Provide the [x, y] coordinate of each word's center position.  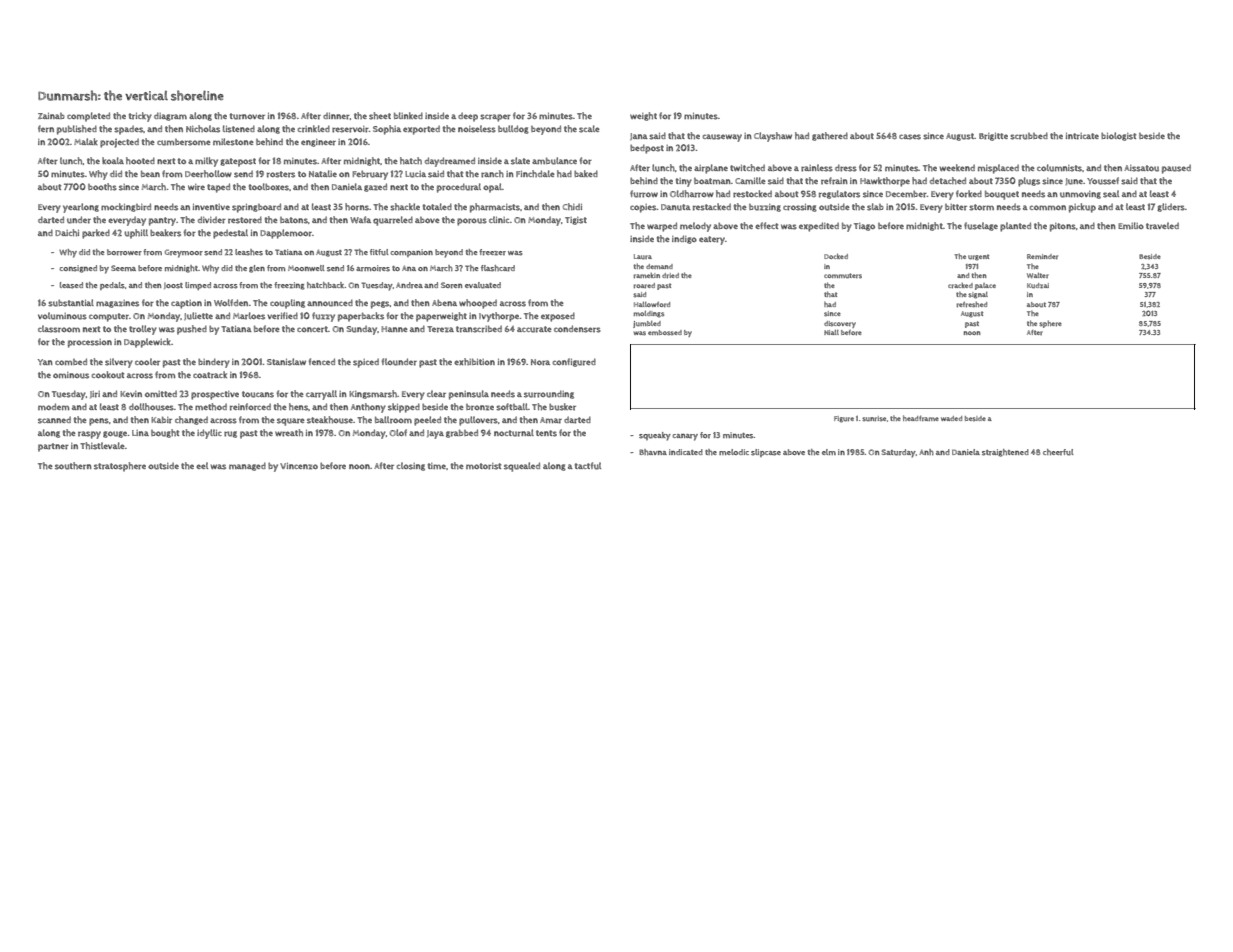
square [291, 422]
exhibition [474, 361]
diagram [170, 116]
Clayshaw [773, 137]
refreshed [972, 304]
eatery [712, 240]
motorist [483, 466]
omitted [161, 393]
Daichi [67, 233]
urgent [978, 257]
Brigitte [993, 137]
